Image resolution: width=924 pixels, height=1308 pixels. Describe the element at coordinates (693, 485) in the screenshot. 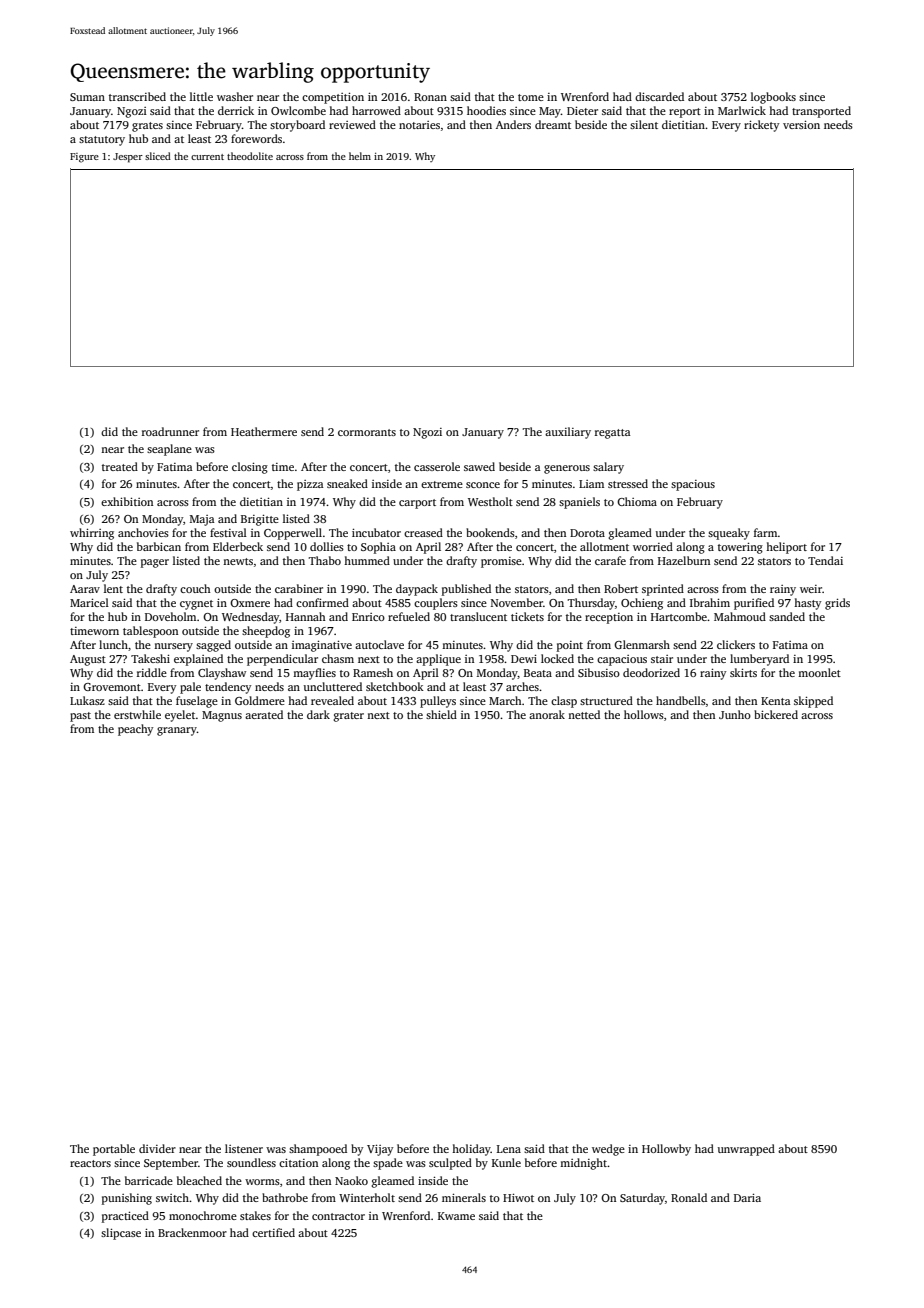

I see `spacious` at that location.
